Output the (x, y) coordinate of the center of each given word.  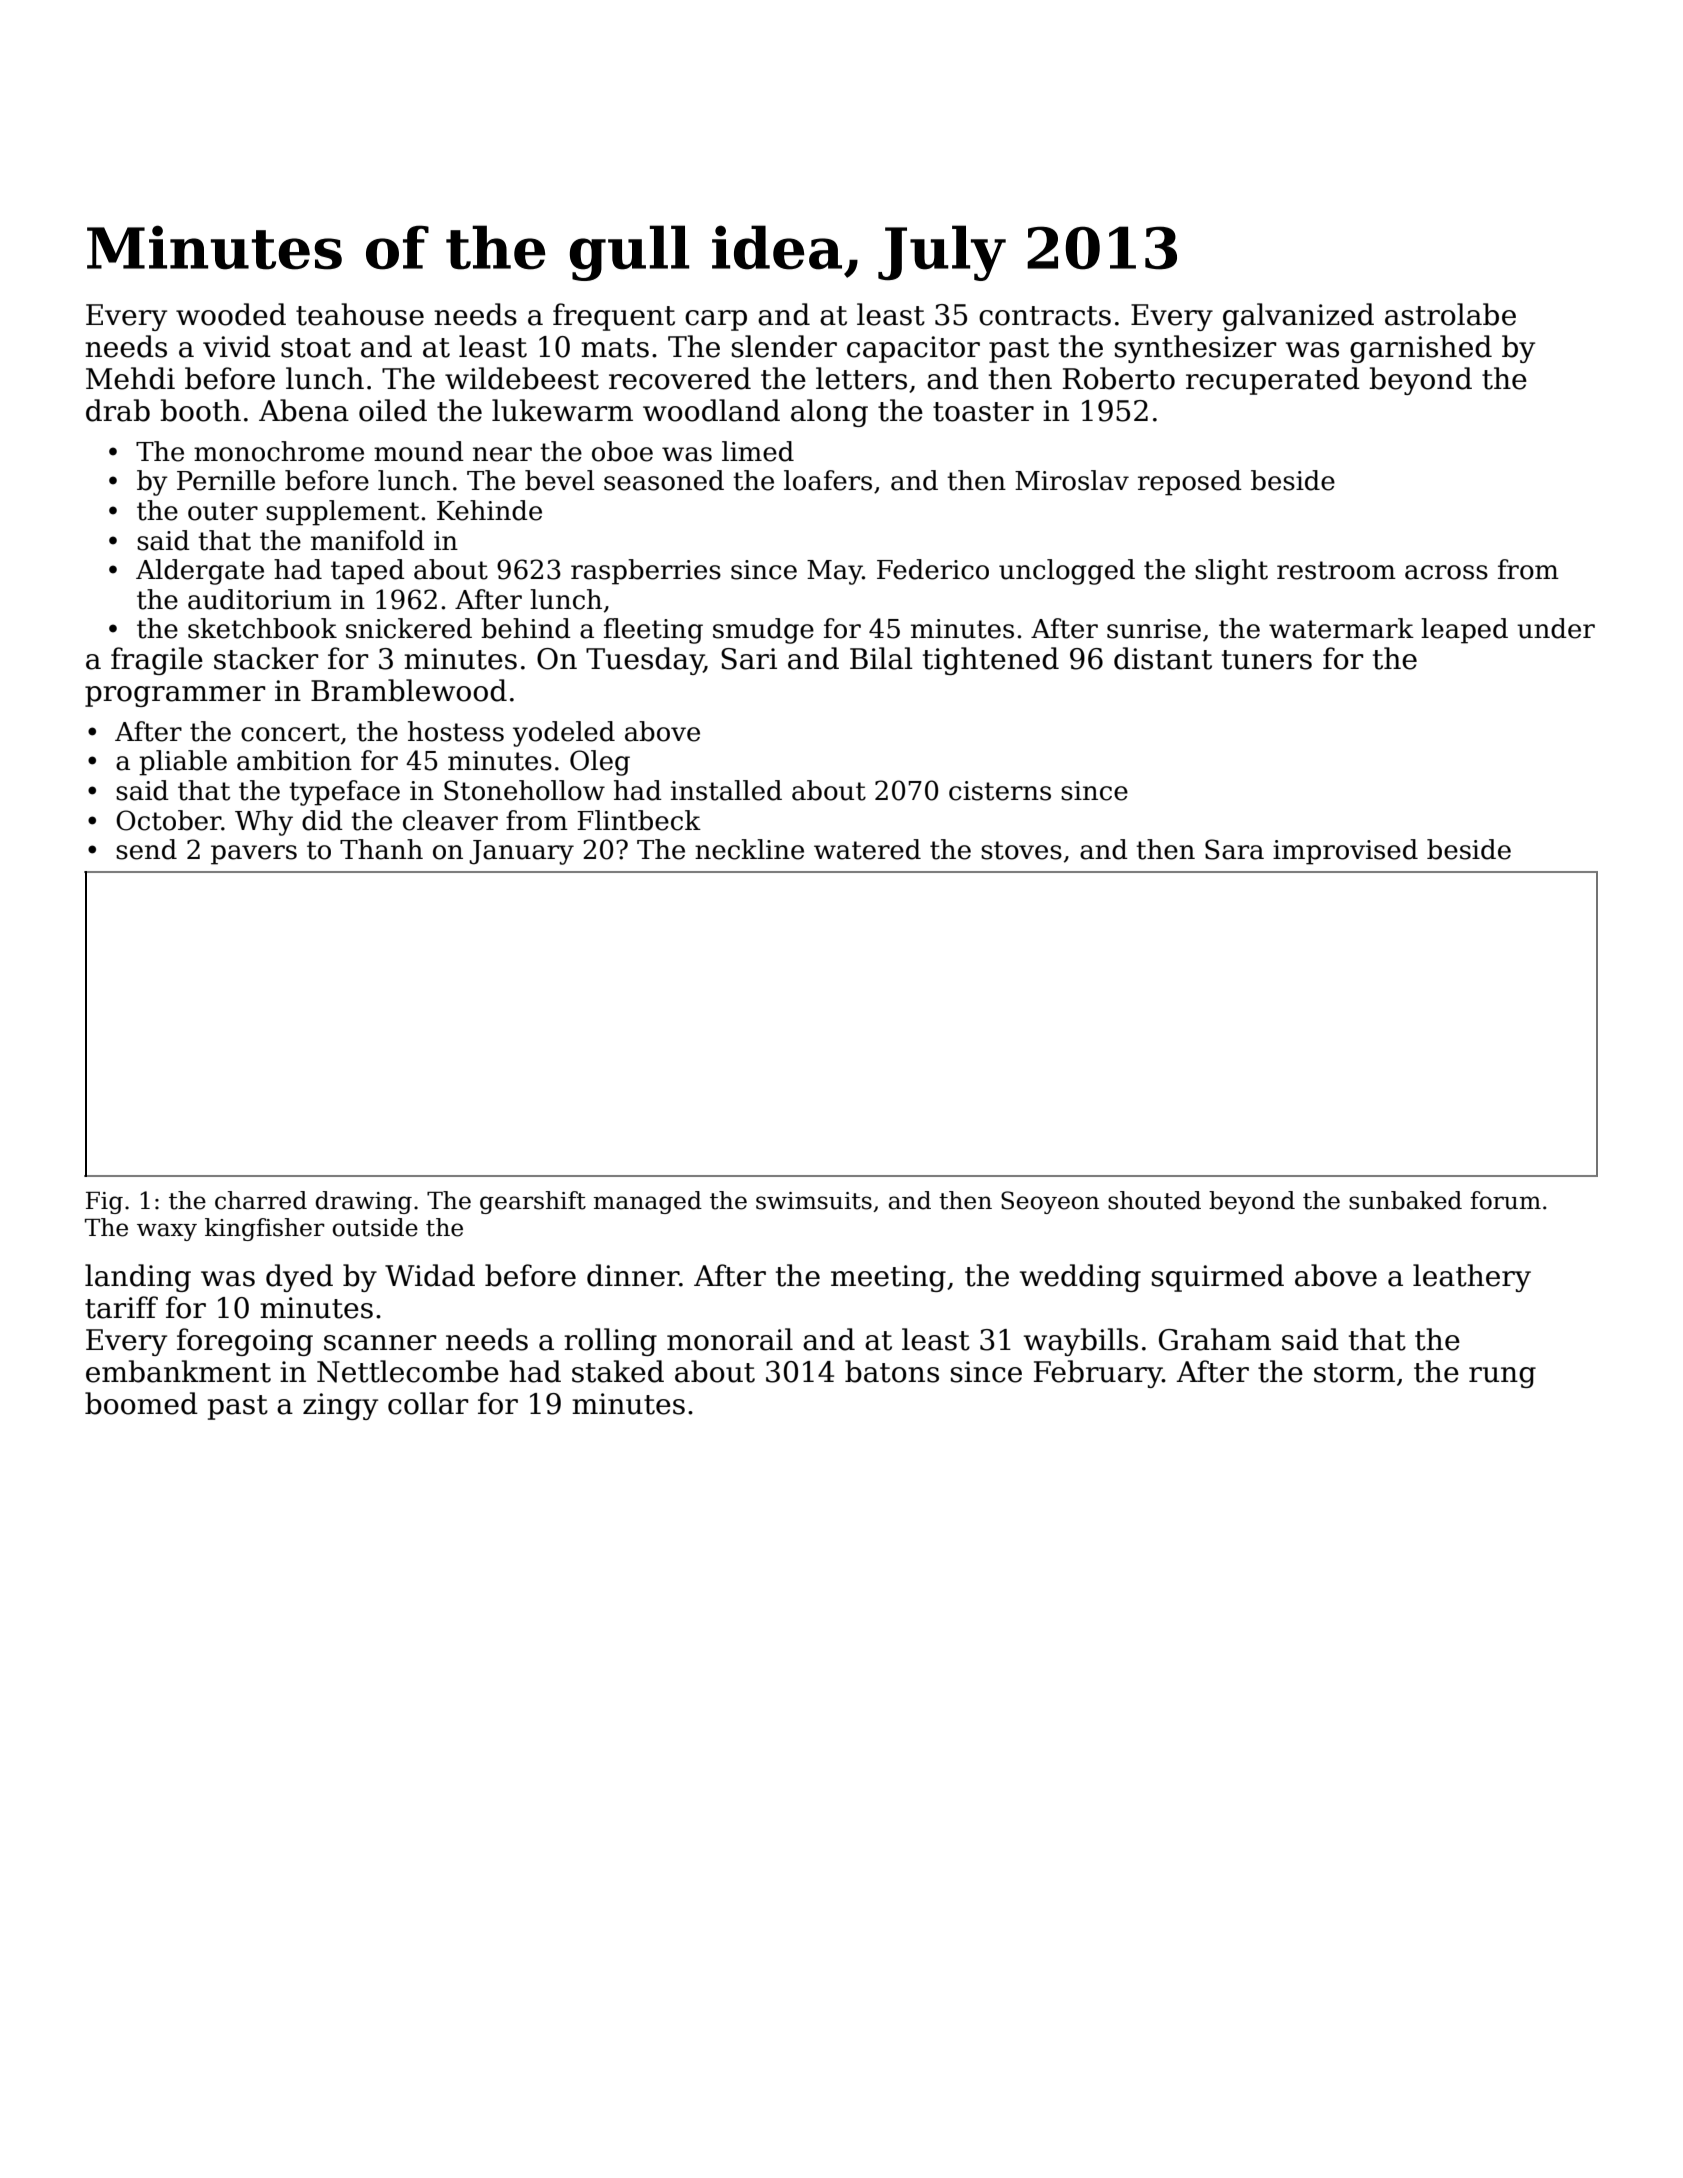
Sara (1234, 849)
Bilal (881, 658)
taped (368, 572)
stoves (1021, 850)
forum (1505, 1200)
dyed (299, 1278)
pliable (183, 763)
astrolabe (1450, 314)
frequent (614, 317)
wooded (231, 314)
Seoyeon (1050, 1202)
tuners (1267, 660)
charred (261, 1200)
